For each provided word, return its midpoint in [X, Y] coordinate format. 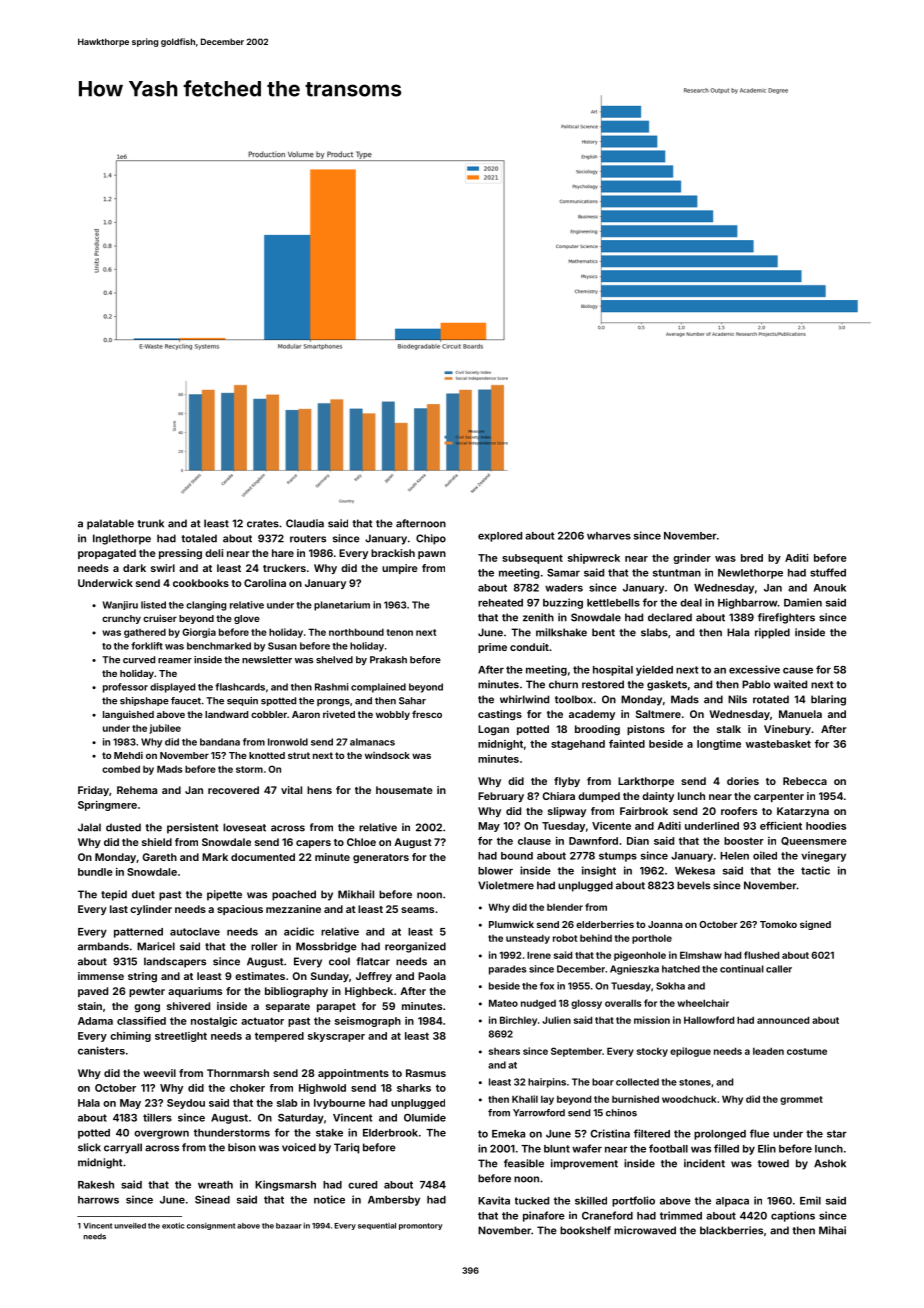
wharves [609, 536]
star [837, 1134]
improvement [584, 1164]
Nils [737, 699]
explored [500, 537]
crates [263, 524]
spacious [240, 910]
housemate [404, 790]
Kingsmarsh [285, 1185]
